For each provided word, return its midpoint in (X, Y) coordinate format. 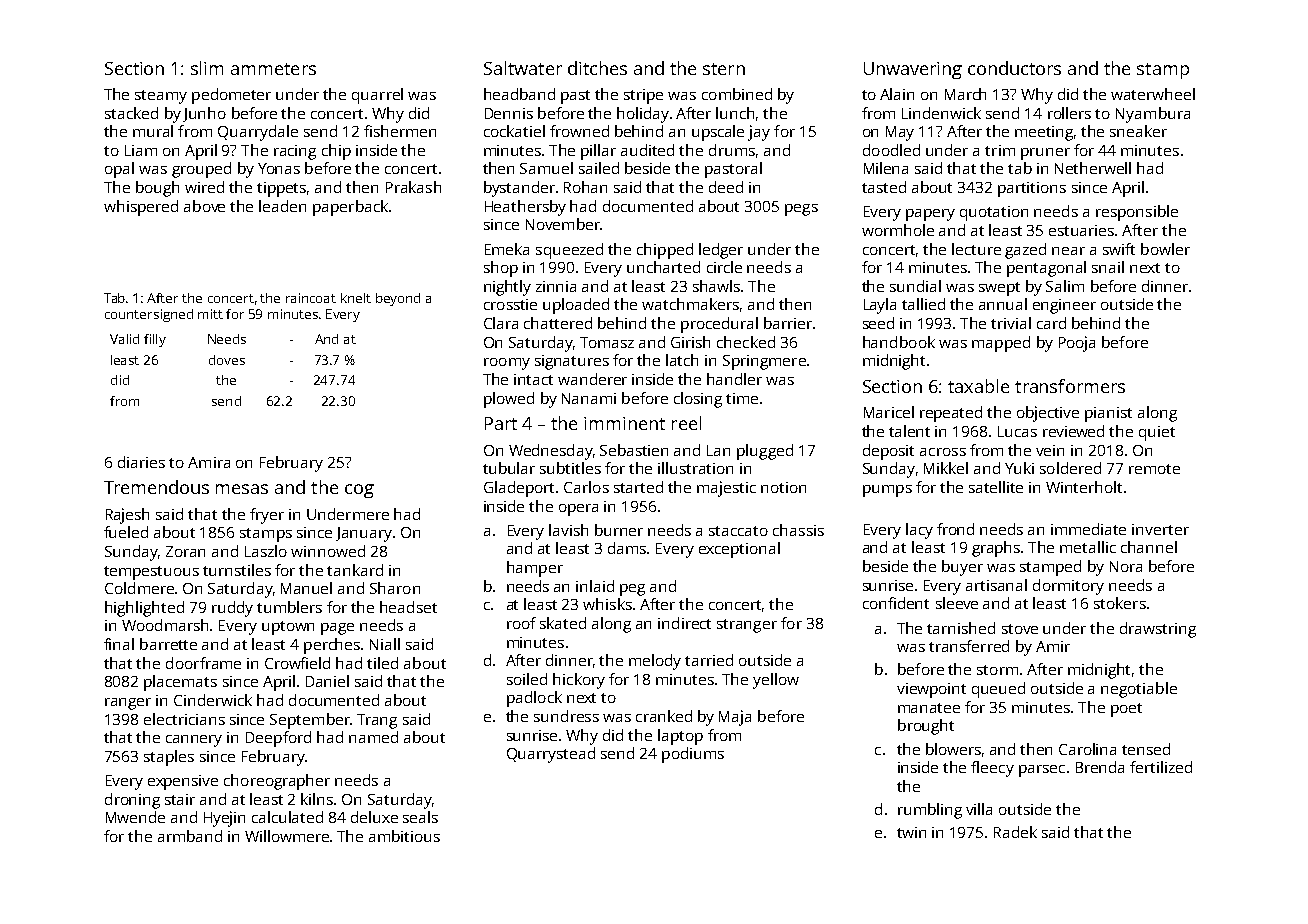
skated (563, 623)
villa (979, 809)
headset (408, 607)
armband (190, 836)
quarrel (377, 96)
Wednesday (550, 452)
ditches (597, 68)
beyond (398, 299)
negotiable (1139, 690)
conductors (1014, 68)
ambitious (404, 836)
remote (1154, 469)
